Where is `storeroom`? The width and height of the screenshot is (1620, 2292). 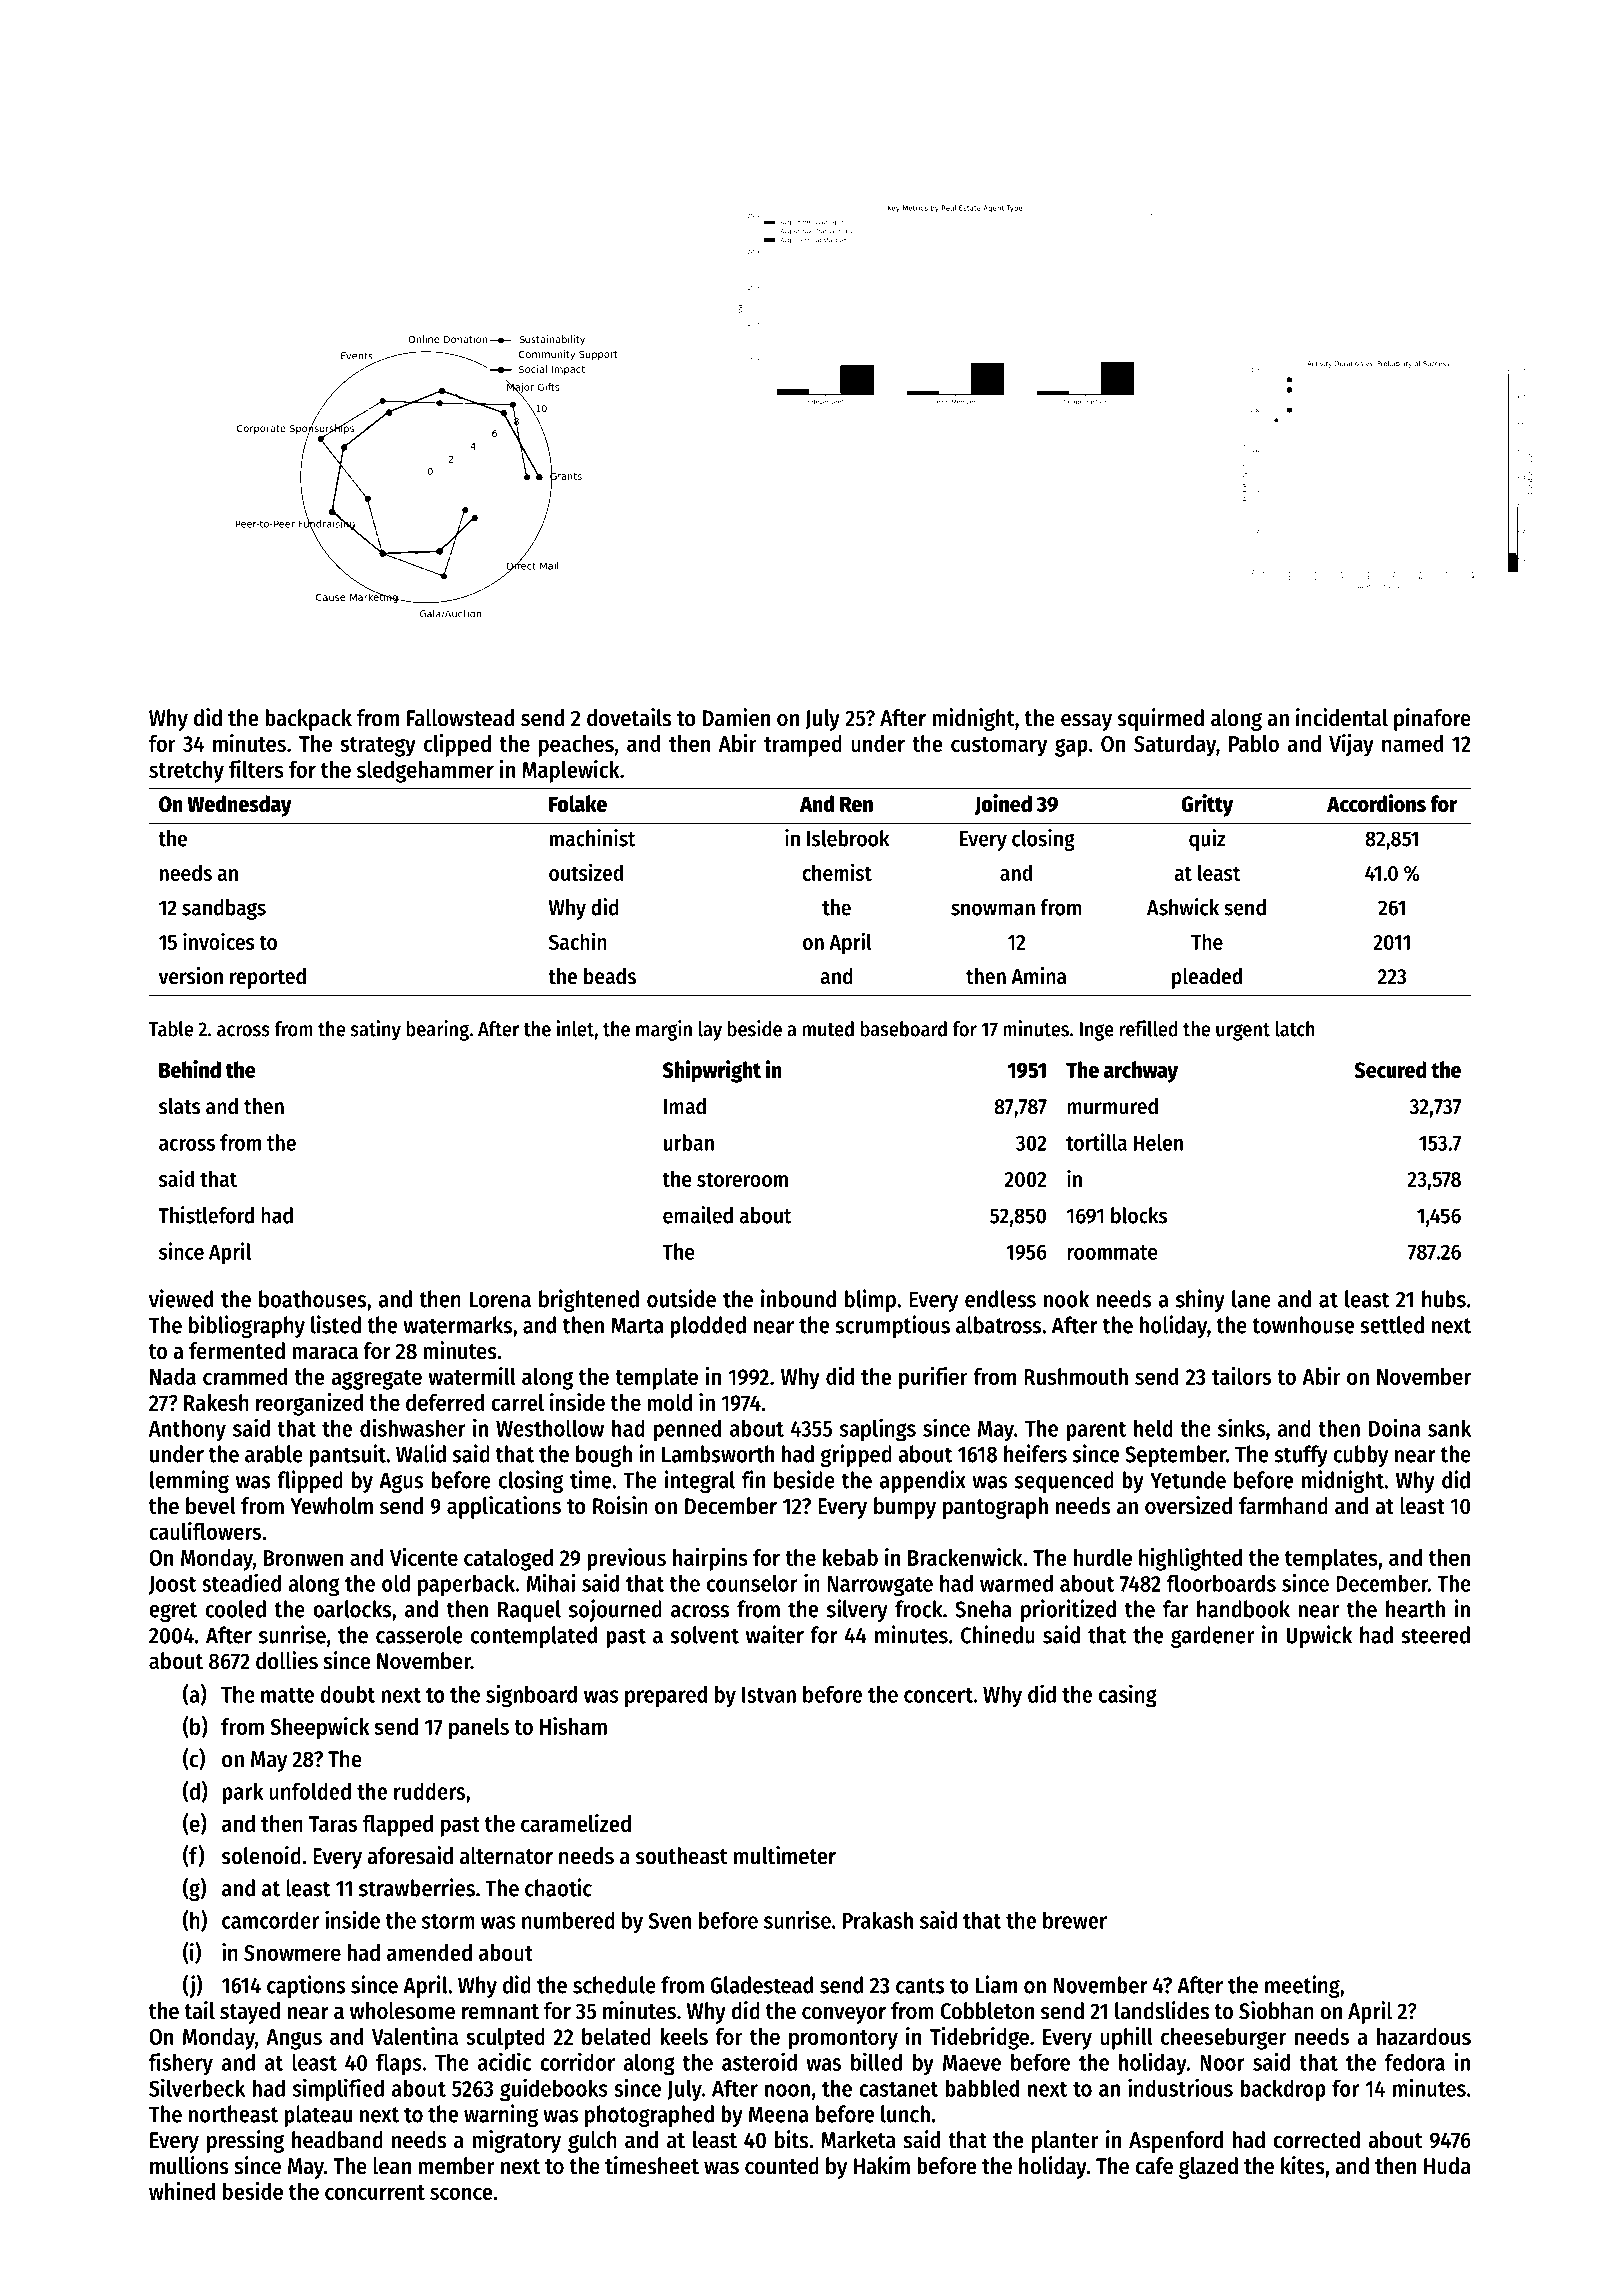 storeroom is located at coordinates (742, 1179).
